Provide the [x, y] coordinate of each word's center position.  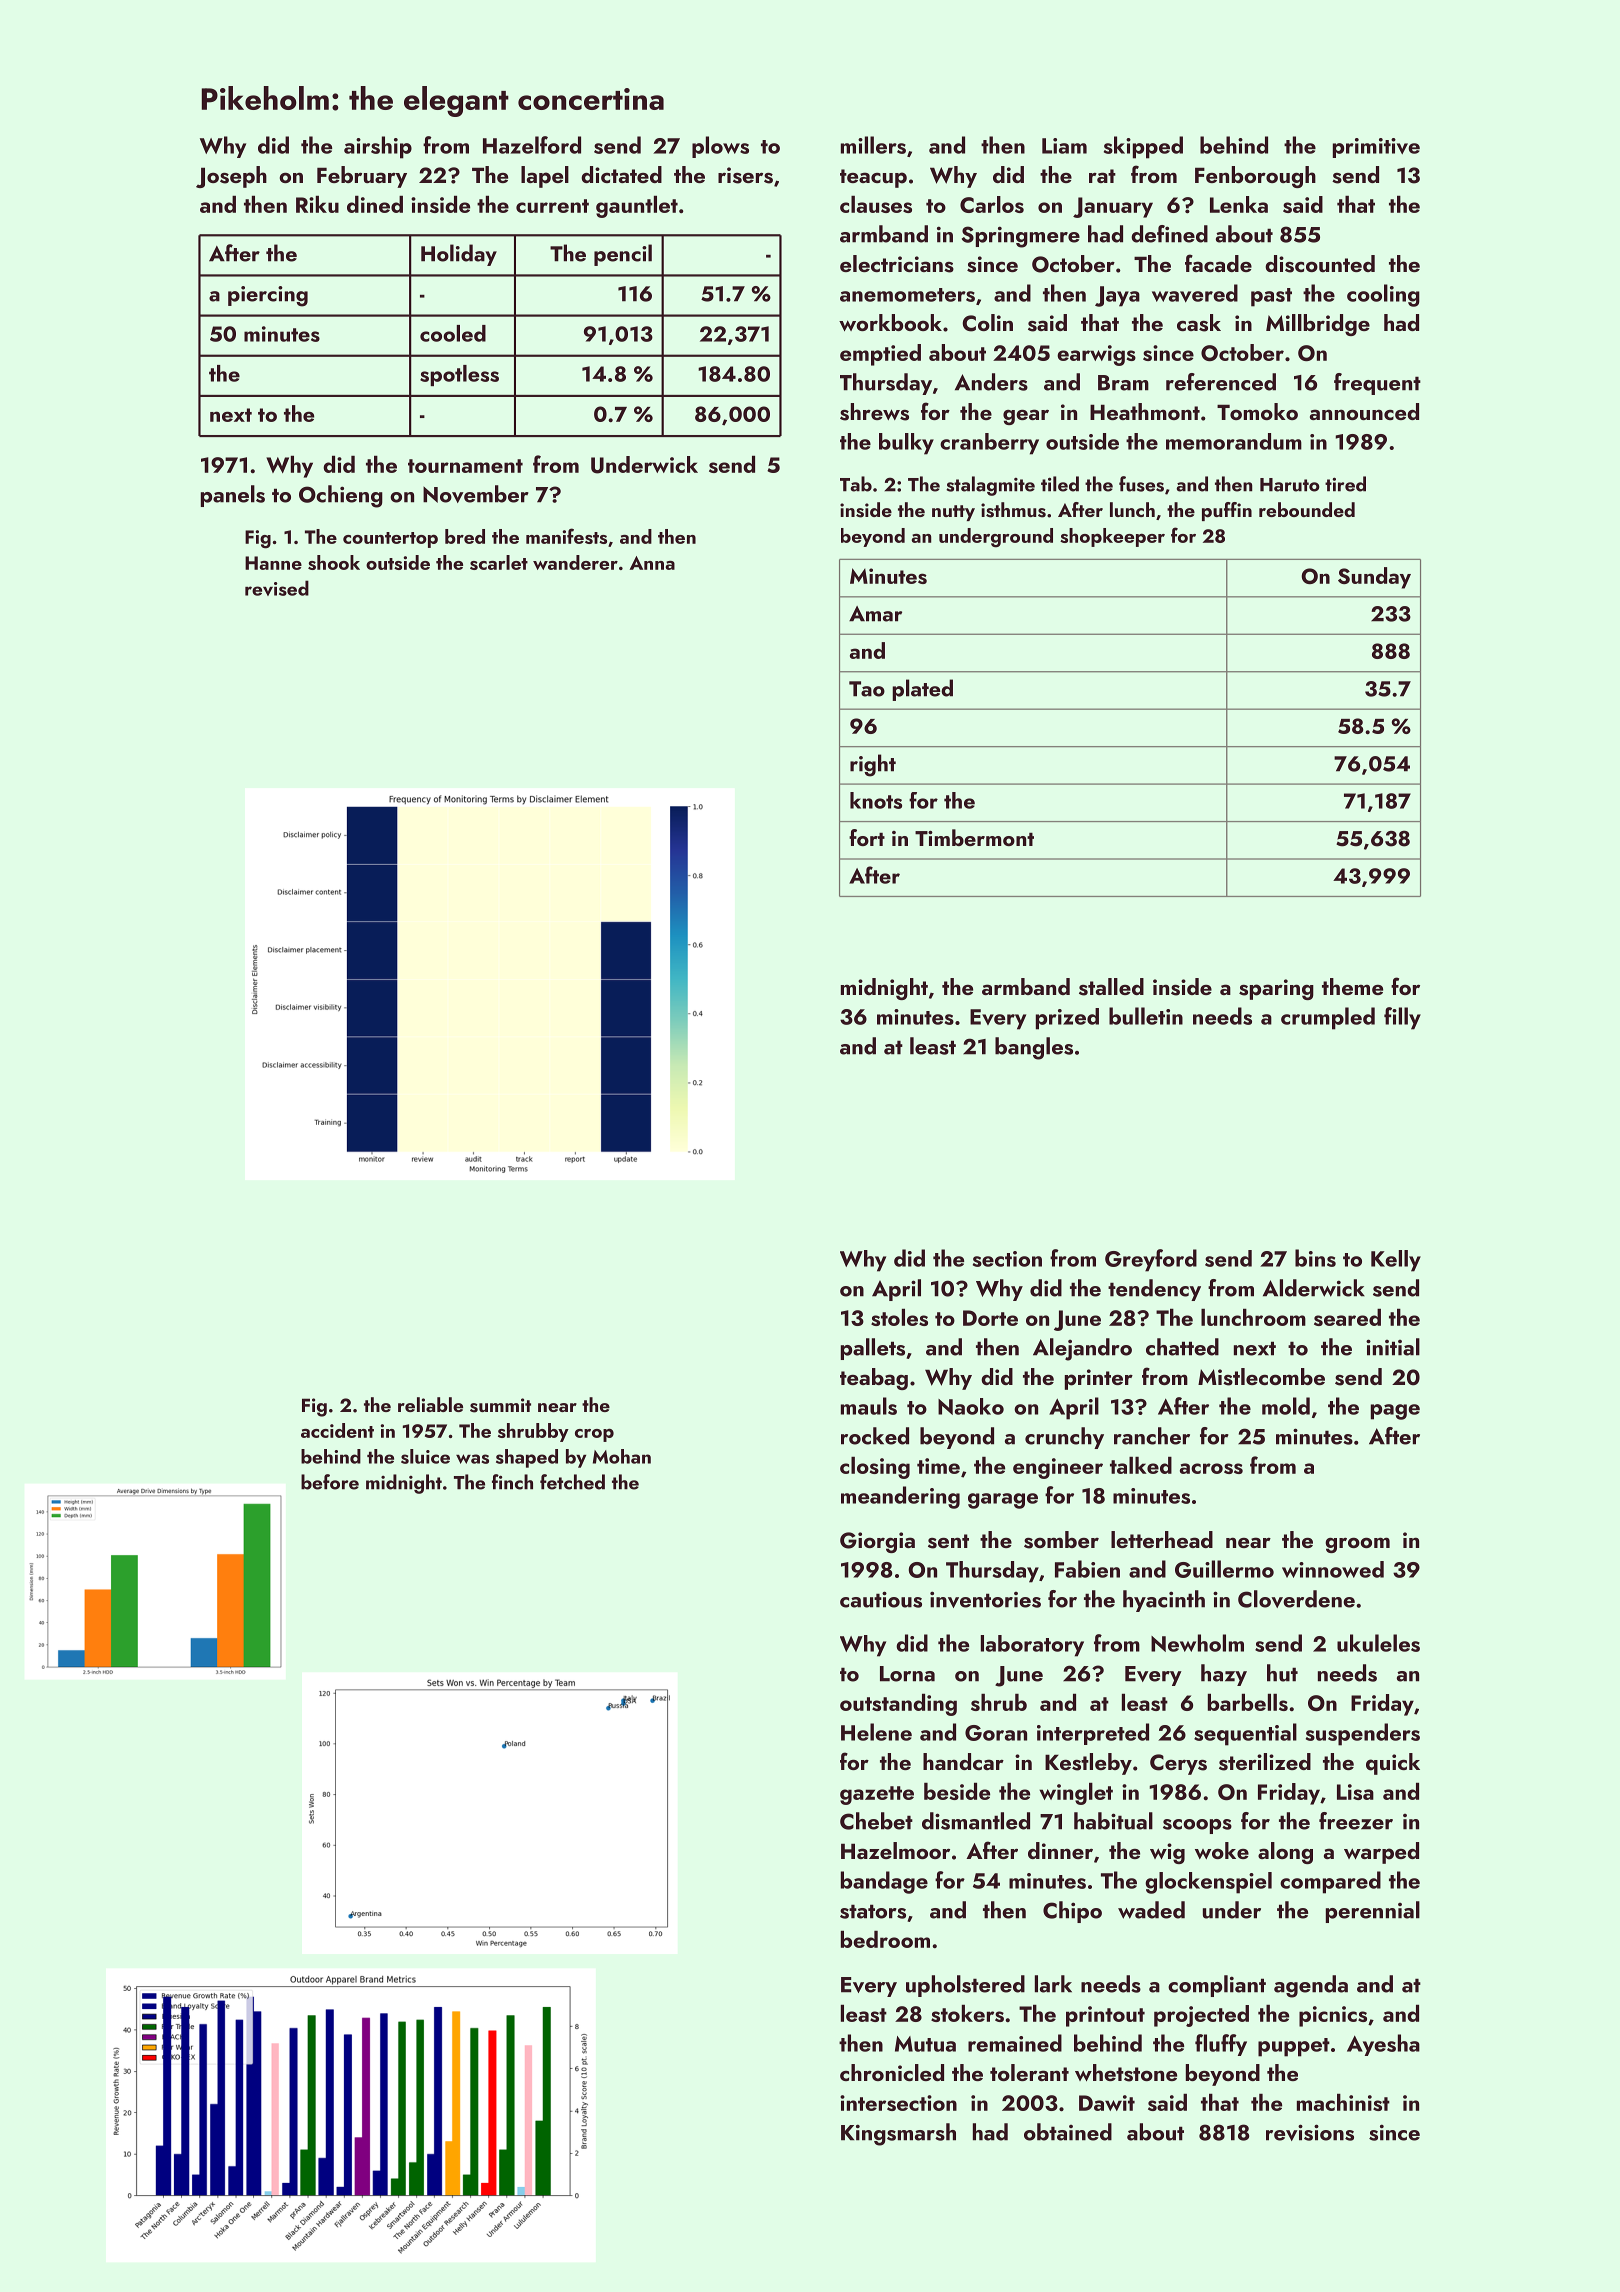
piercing [268, 296]
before [330, 1482]
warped [1381, 1853]
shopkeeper [1112, 537]
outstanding [898, 1705]
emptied [880, 355]
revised [277, 588]
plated [922, 690]
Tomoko [1257, 411]
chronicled [892, 2072]
